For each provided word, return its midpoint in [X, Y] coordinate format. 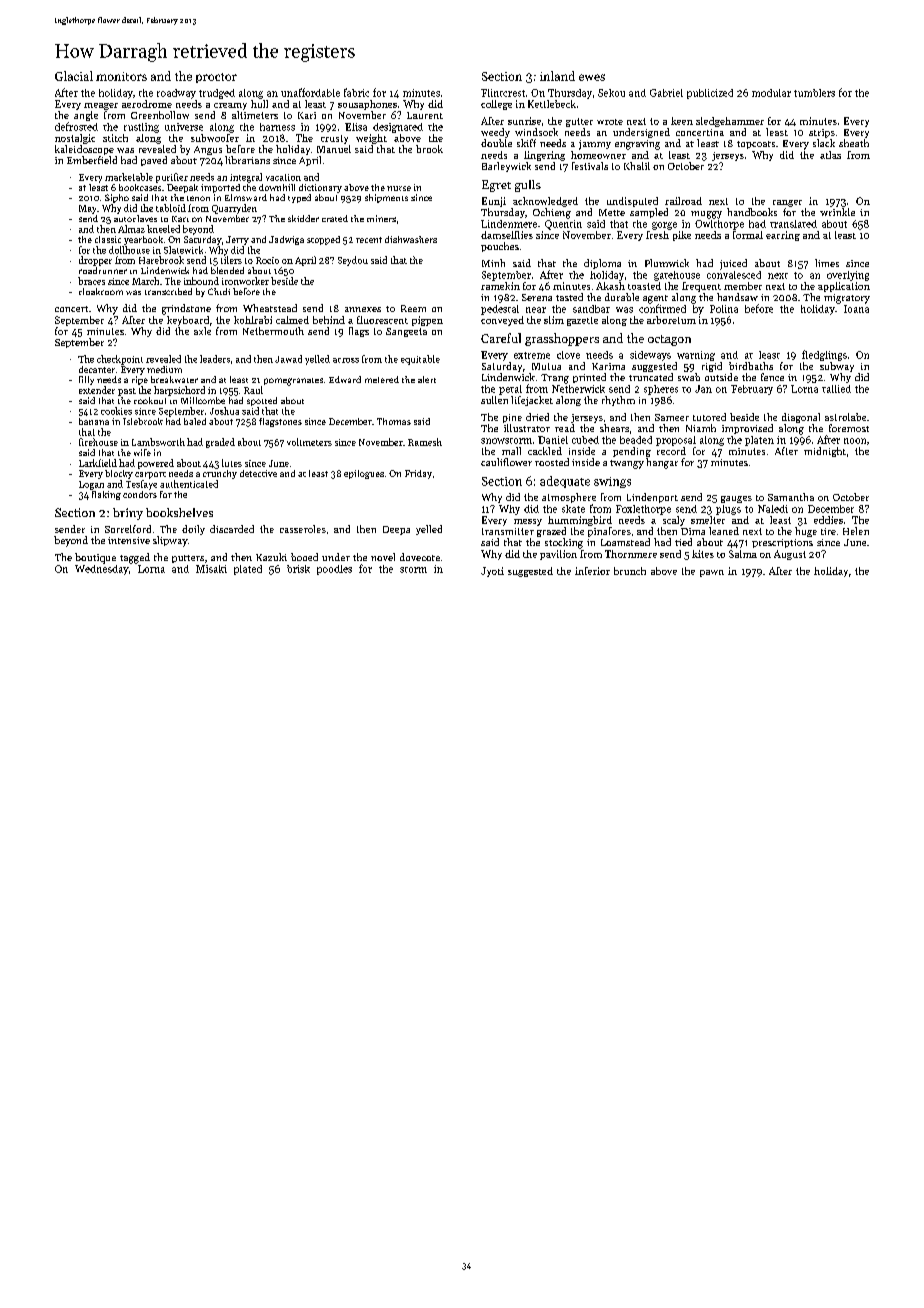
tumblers [814, 93]
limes [827, 263]
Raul [253, 390]
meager [101, 106]
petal [510, 390]
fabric [356, 92]
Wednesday [102, 570]
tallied [836, 389]
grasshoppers [562, 339]
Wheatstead [270, 308]
